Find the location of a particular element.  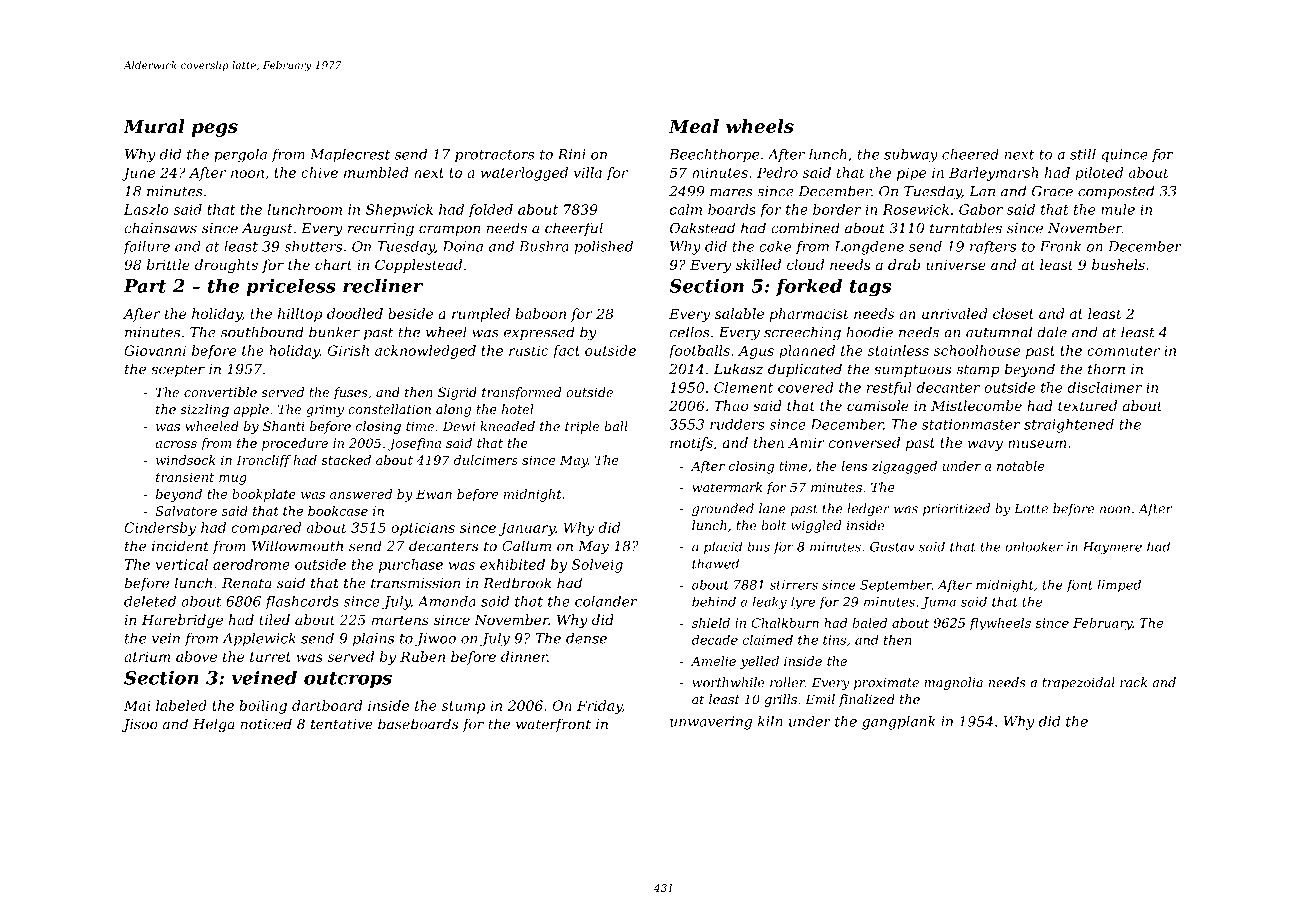

Meal is located at coordinates (694, 126).
